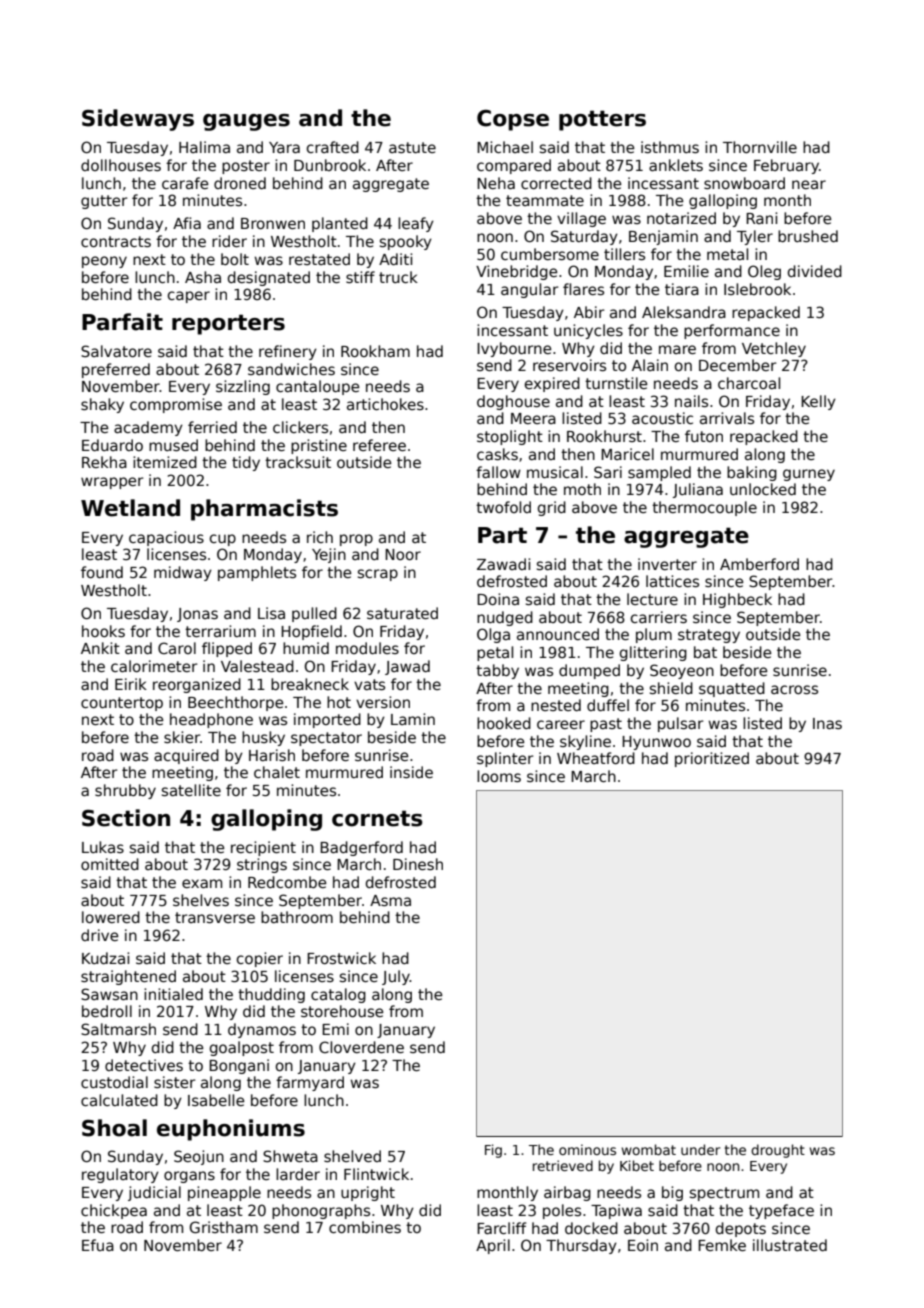 This image has height=1308, width=924. What do you see at coordinates (558, 634) in the image?
I see `announced` at bounding box center [558, 634].
